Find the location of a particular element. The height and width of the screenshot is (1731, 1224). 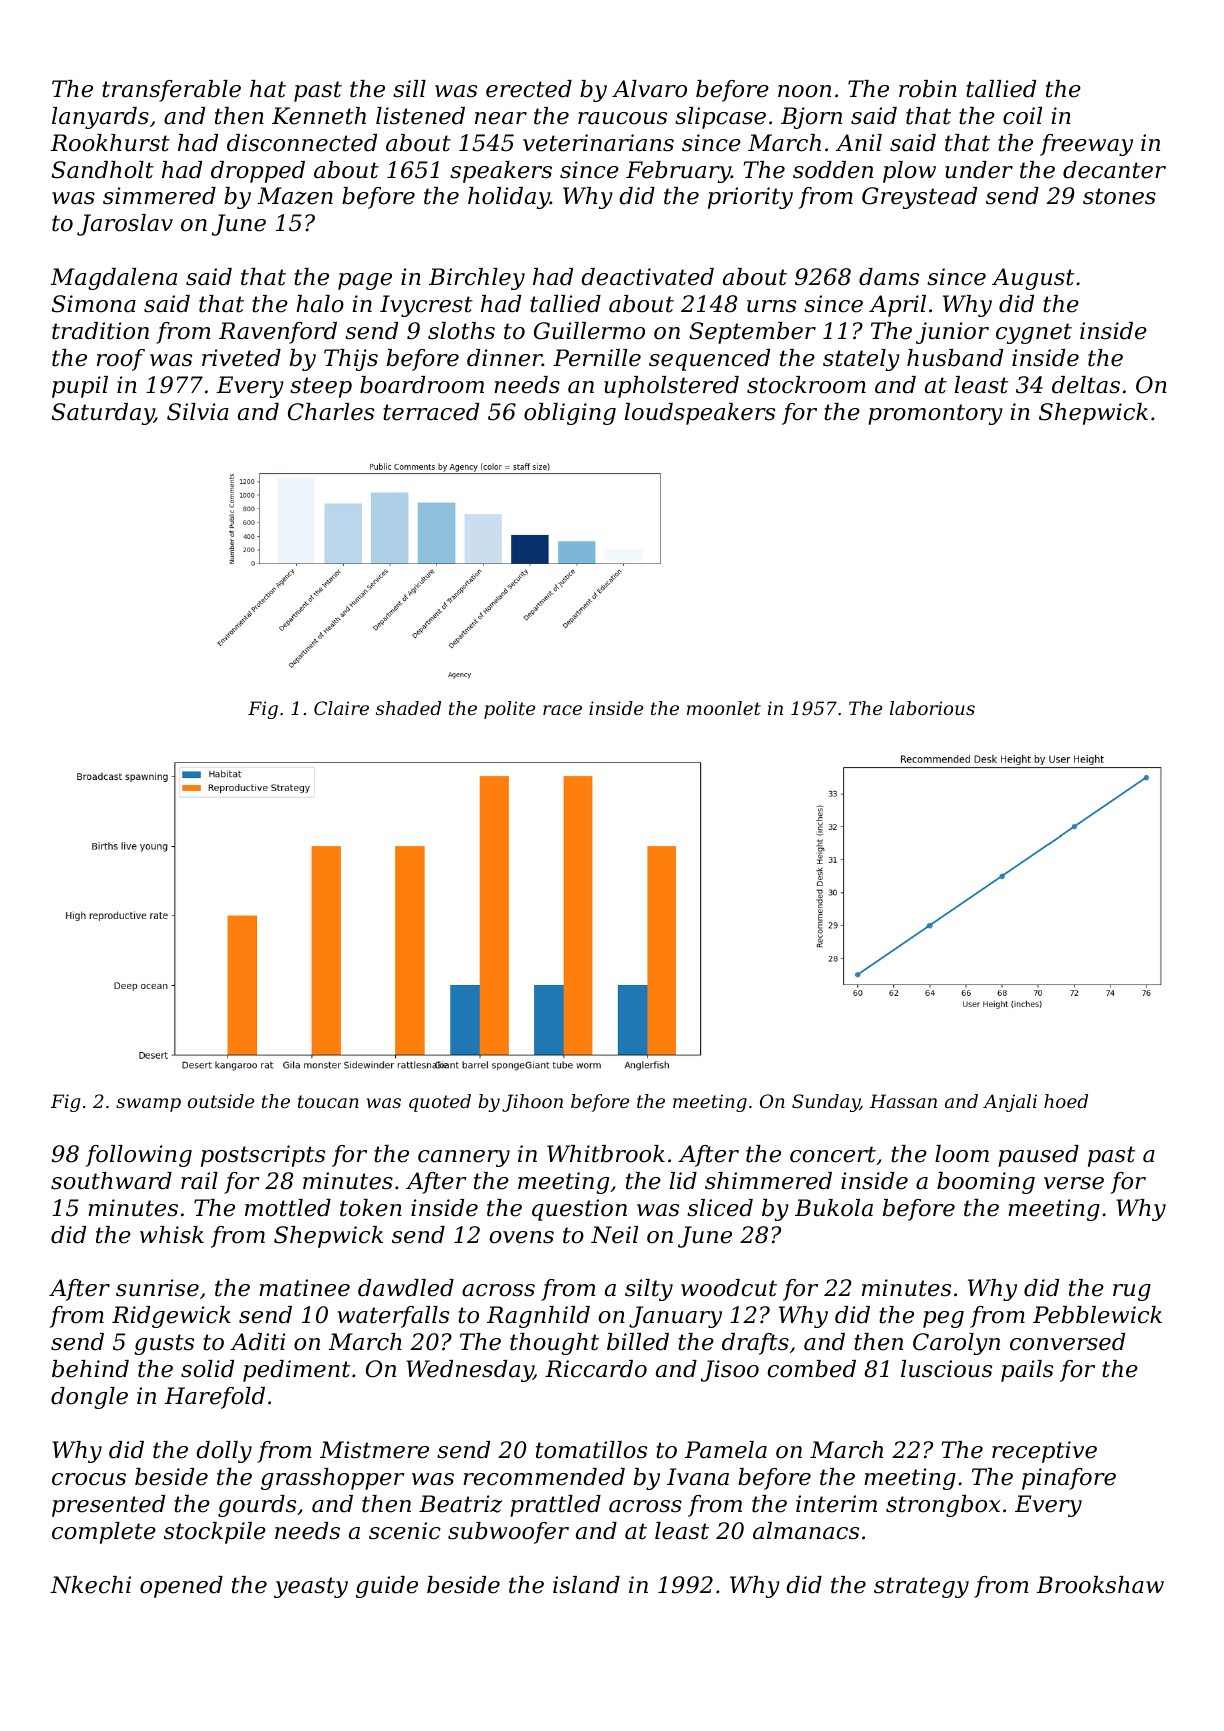

Jihoon is located at coordinates (532, 1103).
